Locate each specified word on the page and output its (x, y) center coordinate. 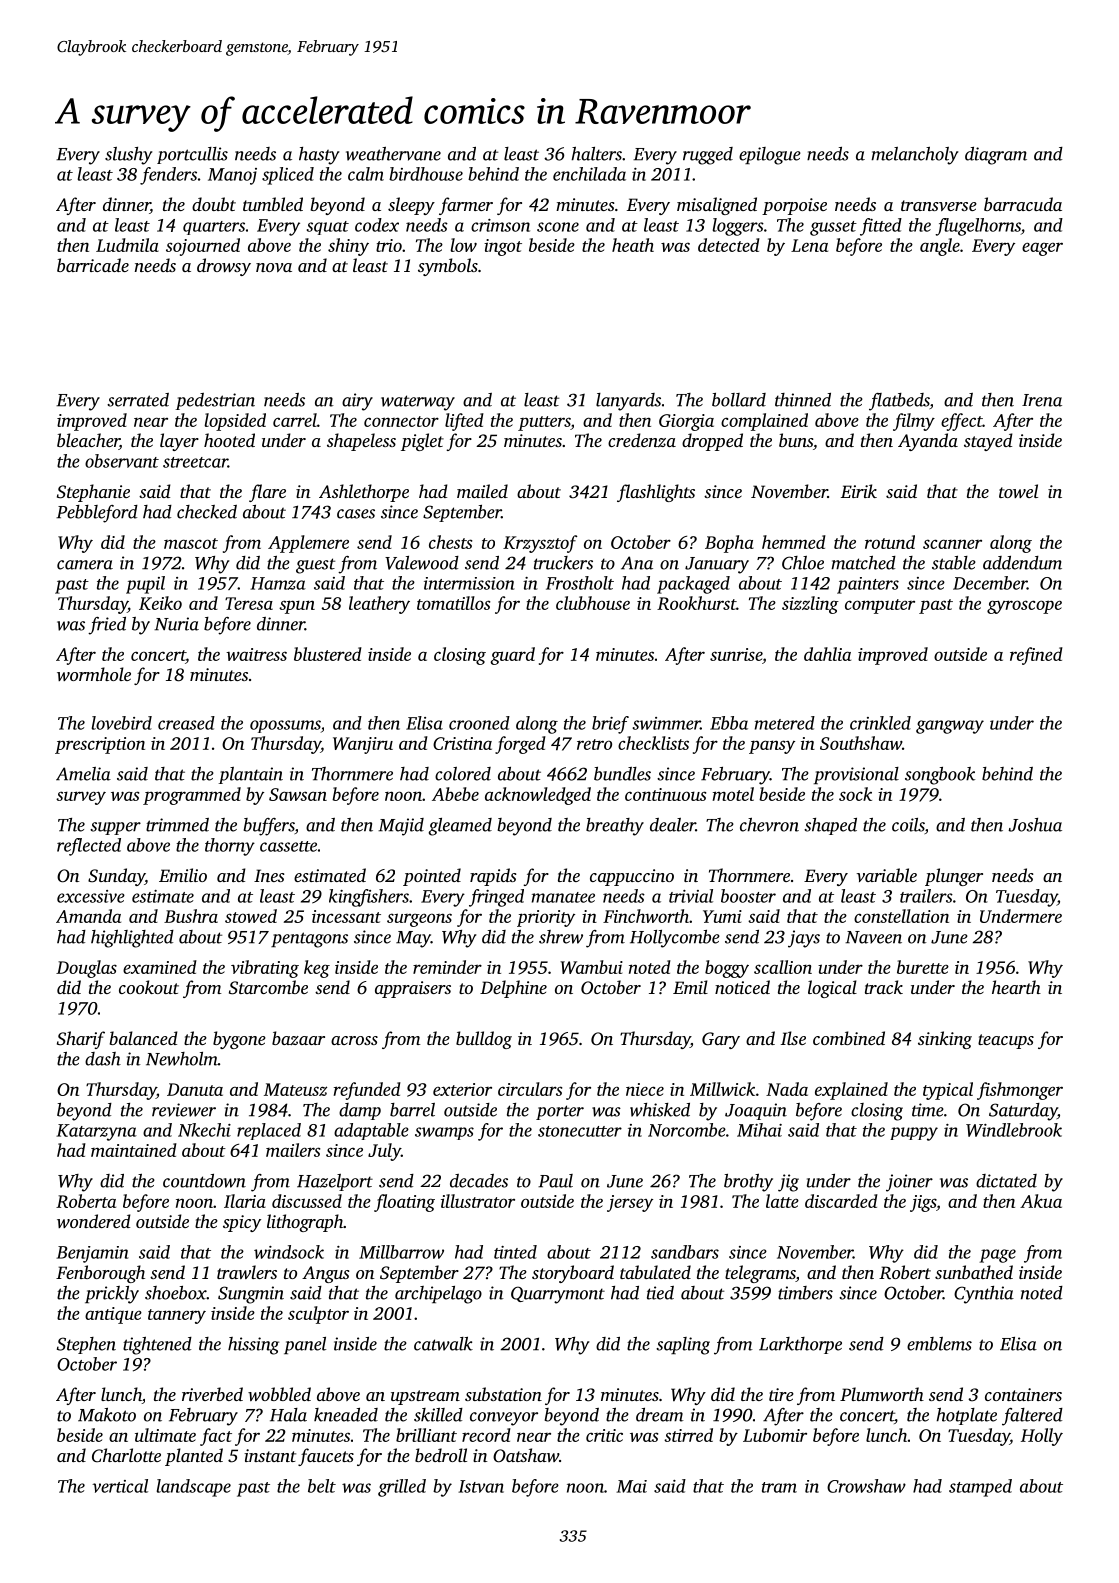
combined (849, 1038)
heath (633, 245)
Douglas (86, 969)
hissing (253, 1346)
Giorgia (686, 422)
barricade (93, 265)
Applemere (308, 544)
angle (940, 247)
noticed (742, 987)
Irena (1042, 400)
